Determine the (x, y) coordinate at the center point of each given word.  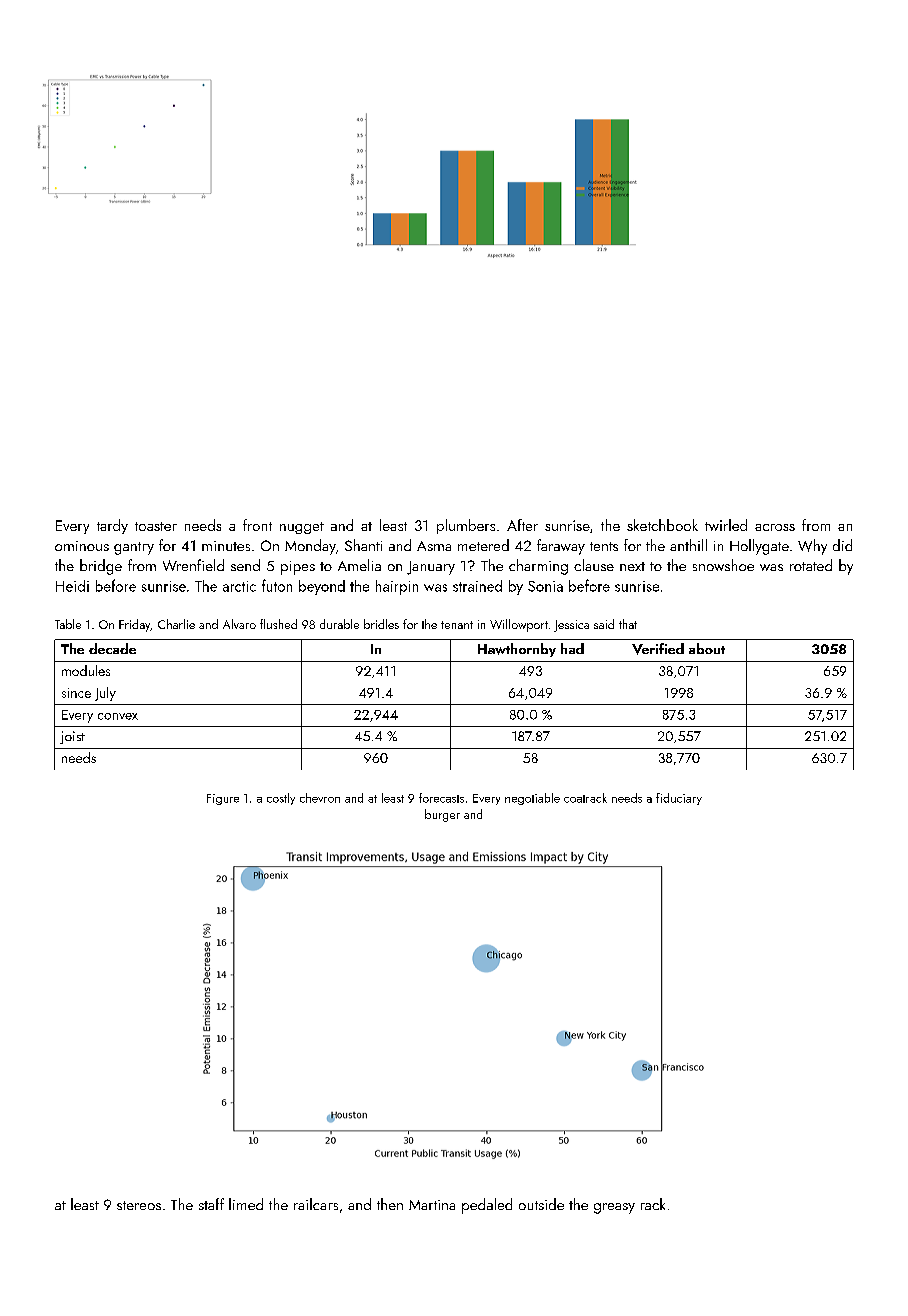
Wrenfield (193, 565)
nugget (302, 528)
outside (541, 1204)
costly (281, 799)
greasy (614, 1208)
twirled (726, 525)
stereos (139, 1205)
